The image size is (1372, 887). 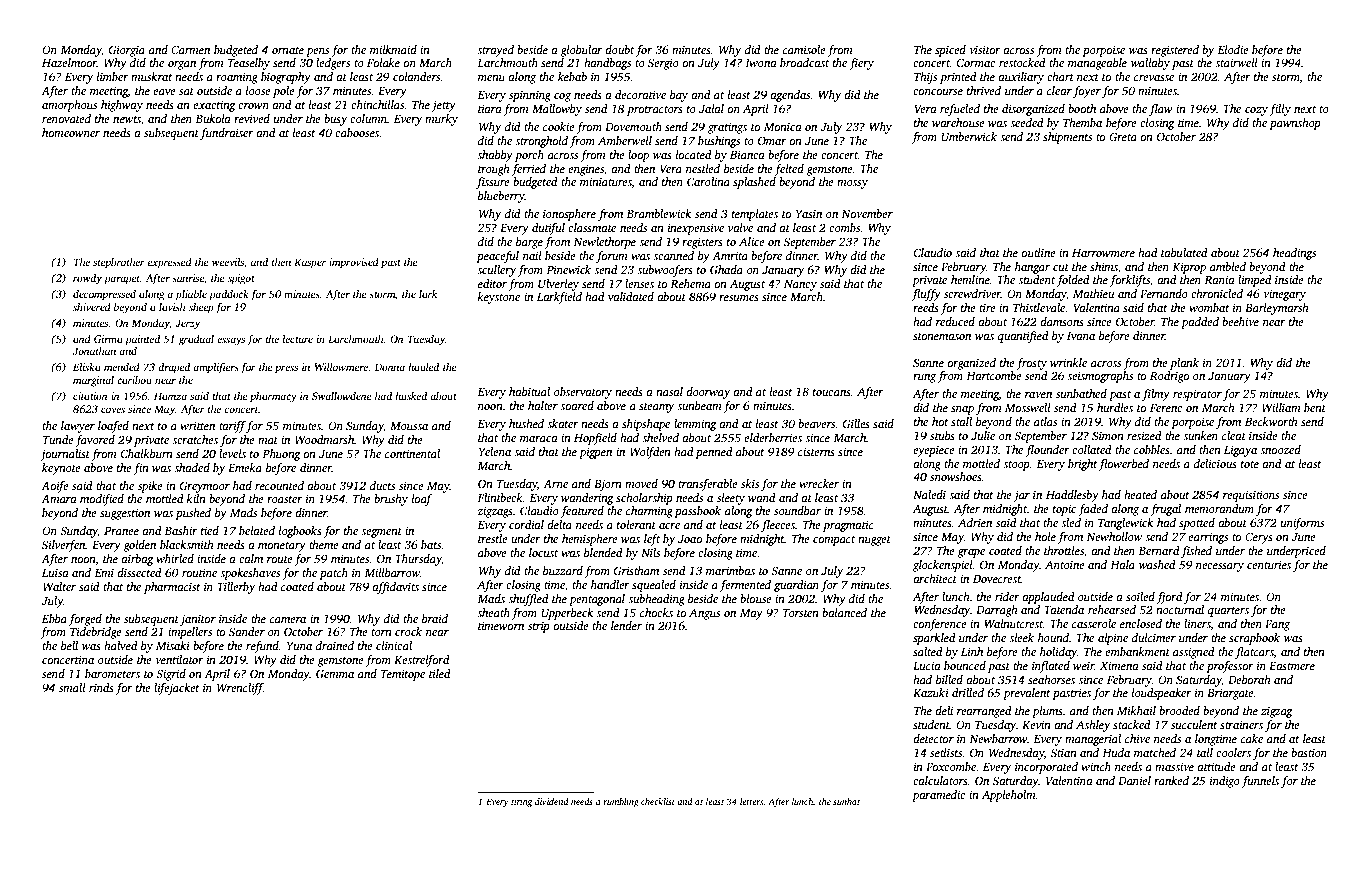 I want to click on small, so click(x=72, y=687).
